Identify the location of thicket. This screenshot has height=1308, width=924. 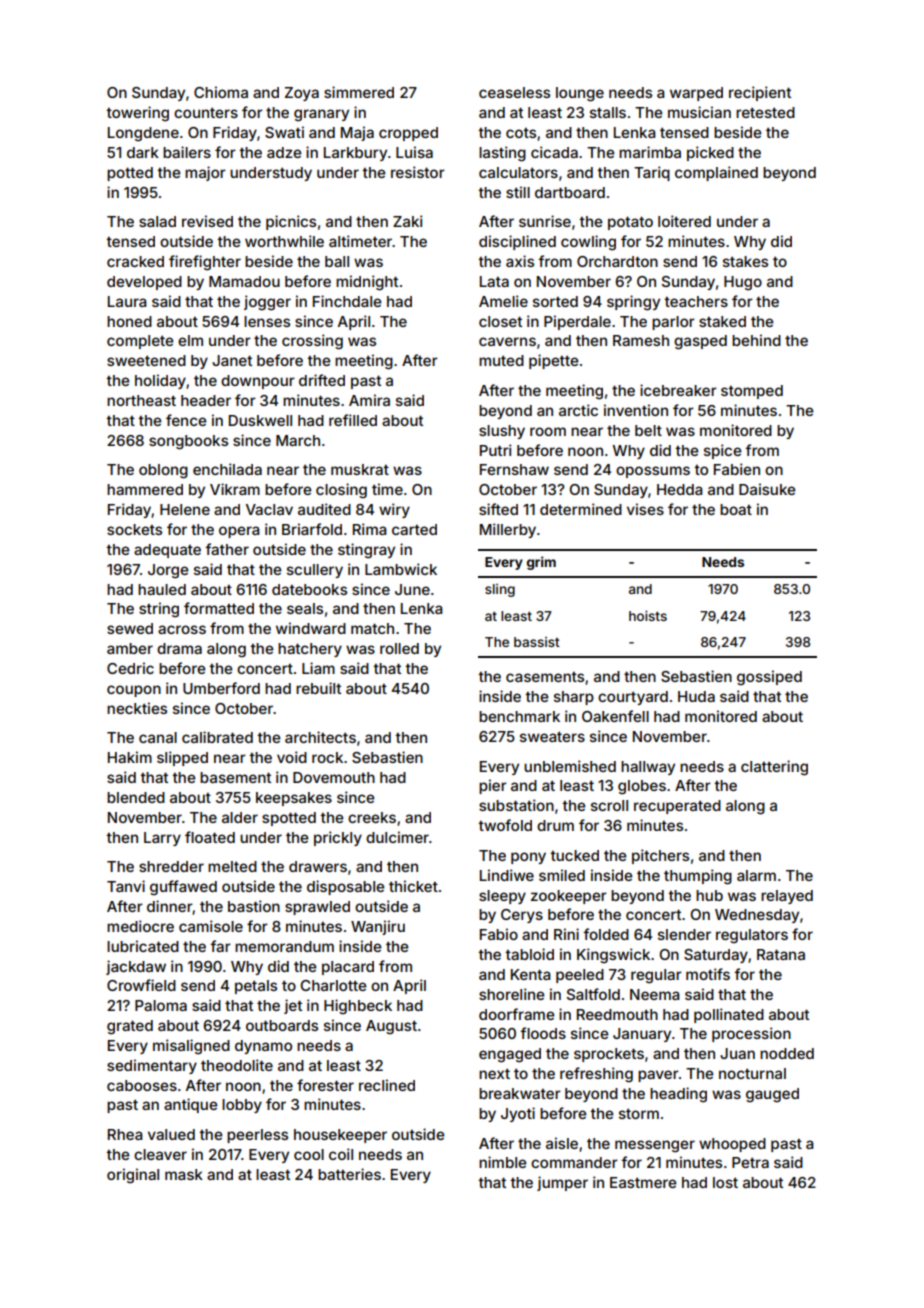
(413, 886).
